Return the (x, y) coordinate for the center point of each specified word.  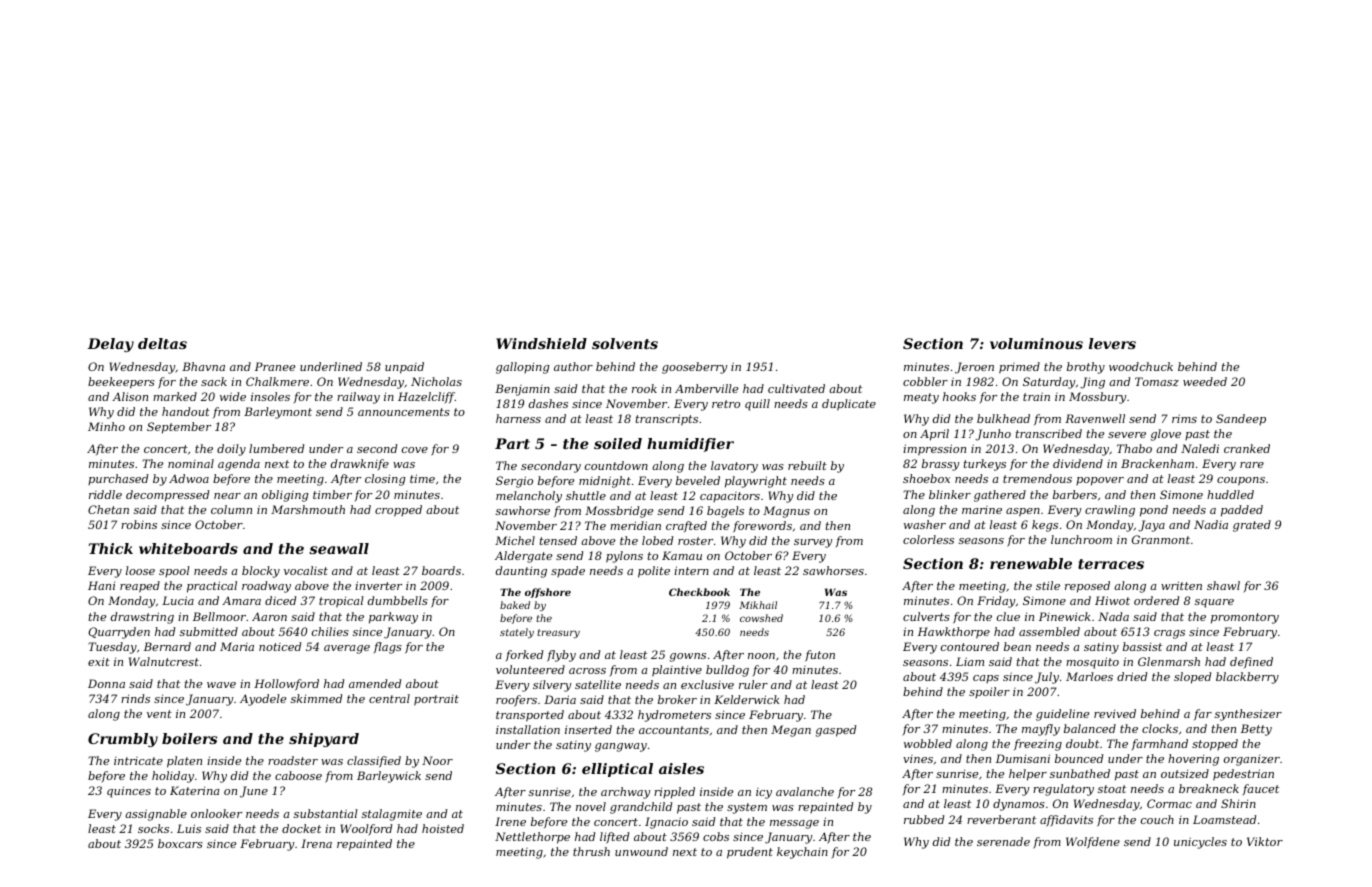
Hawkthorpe (954, 633)
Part (512, 443)
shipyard (324, 740)
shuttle (586, 495)
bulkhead (1003, 418)
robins (139, 524)
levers (1112, 343)
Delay (111, 345)
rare (1252, 465)
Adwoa (189, 478)
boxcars (180, 843)
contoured (970, 646)
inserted (588, 729)
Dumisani (1023, 758)
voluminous (1036, 343)
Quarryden (119, 633)
